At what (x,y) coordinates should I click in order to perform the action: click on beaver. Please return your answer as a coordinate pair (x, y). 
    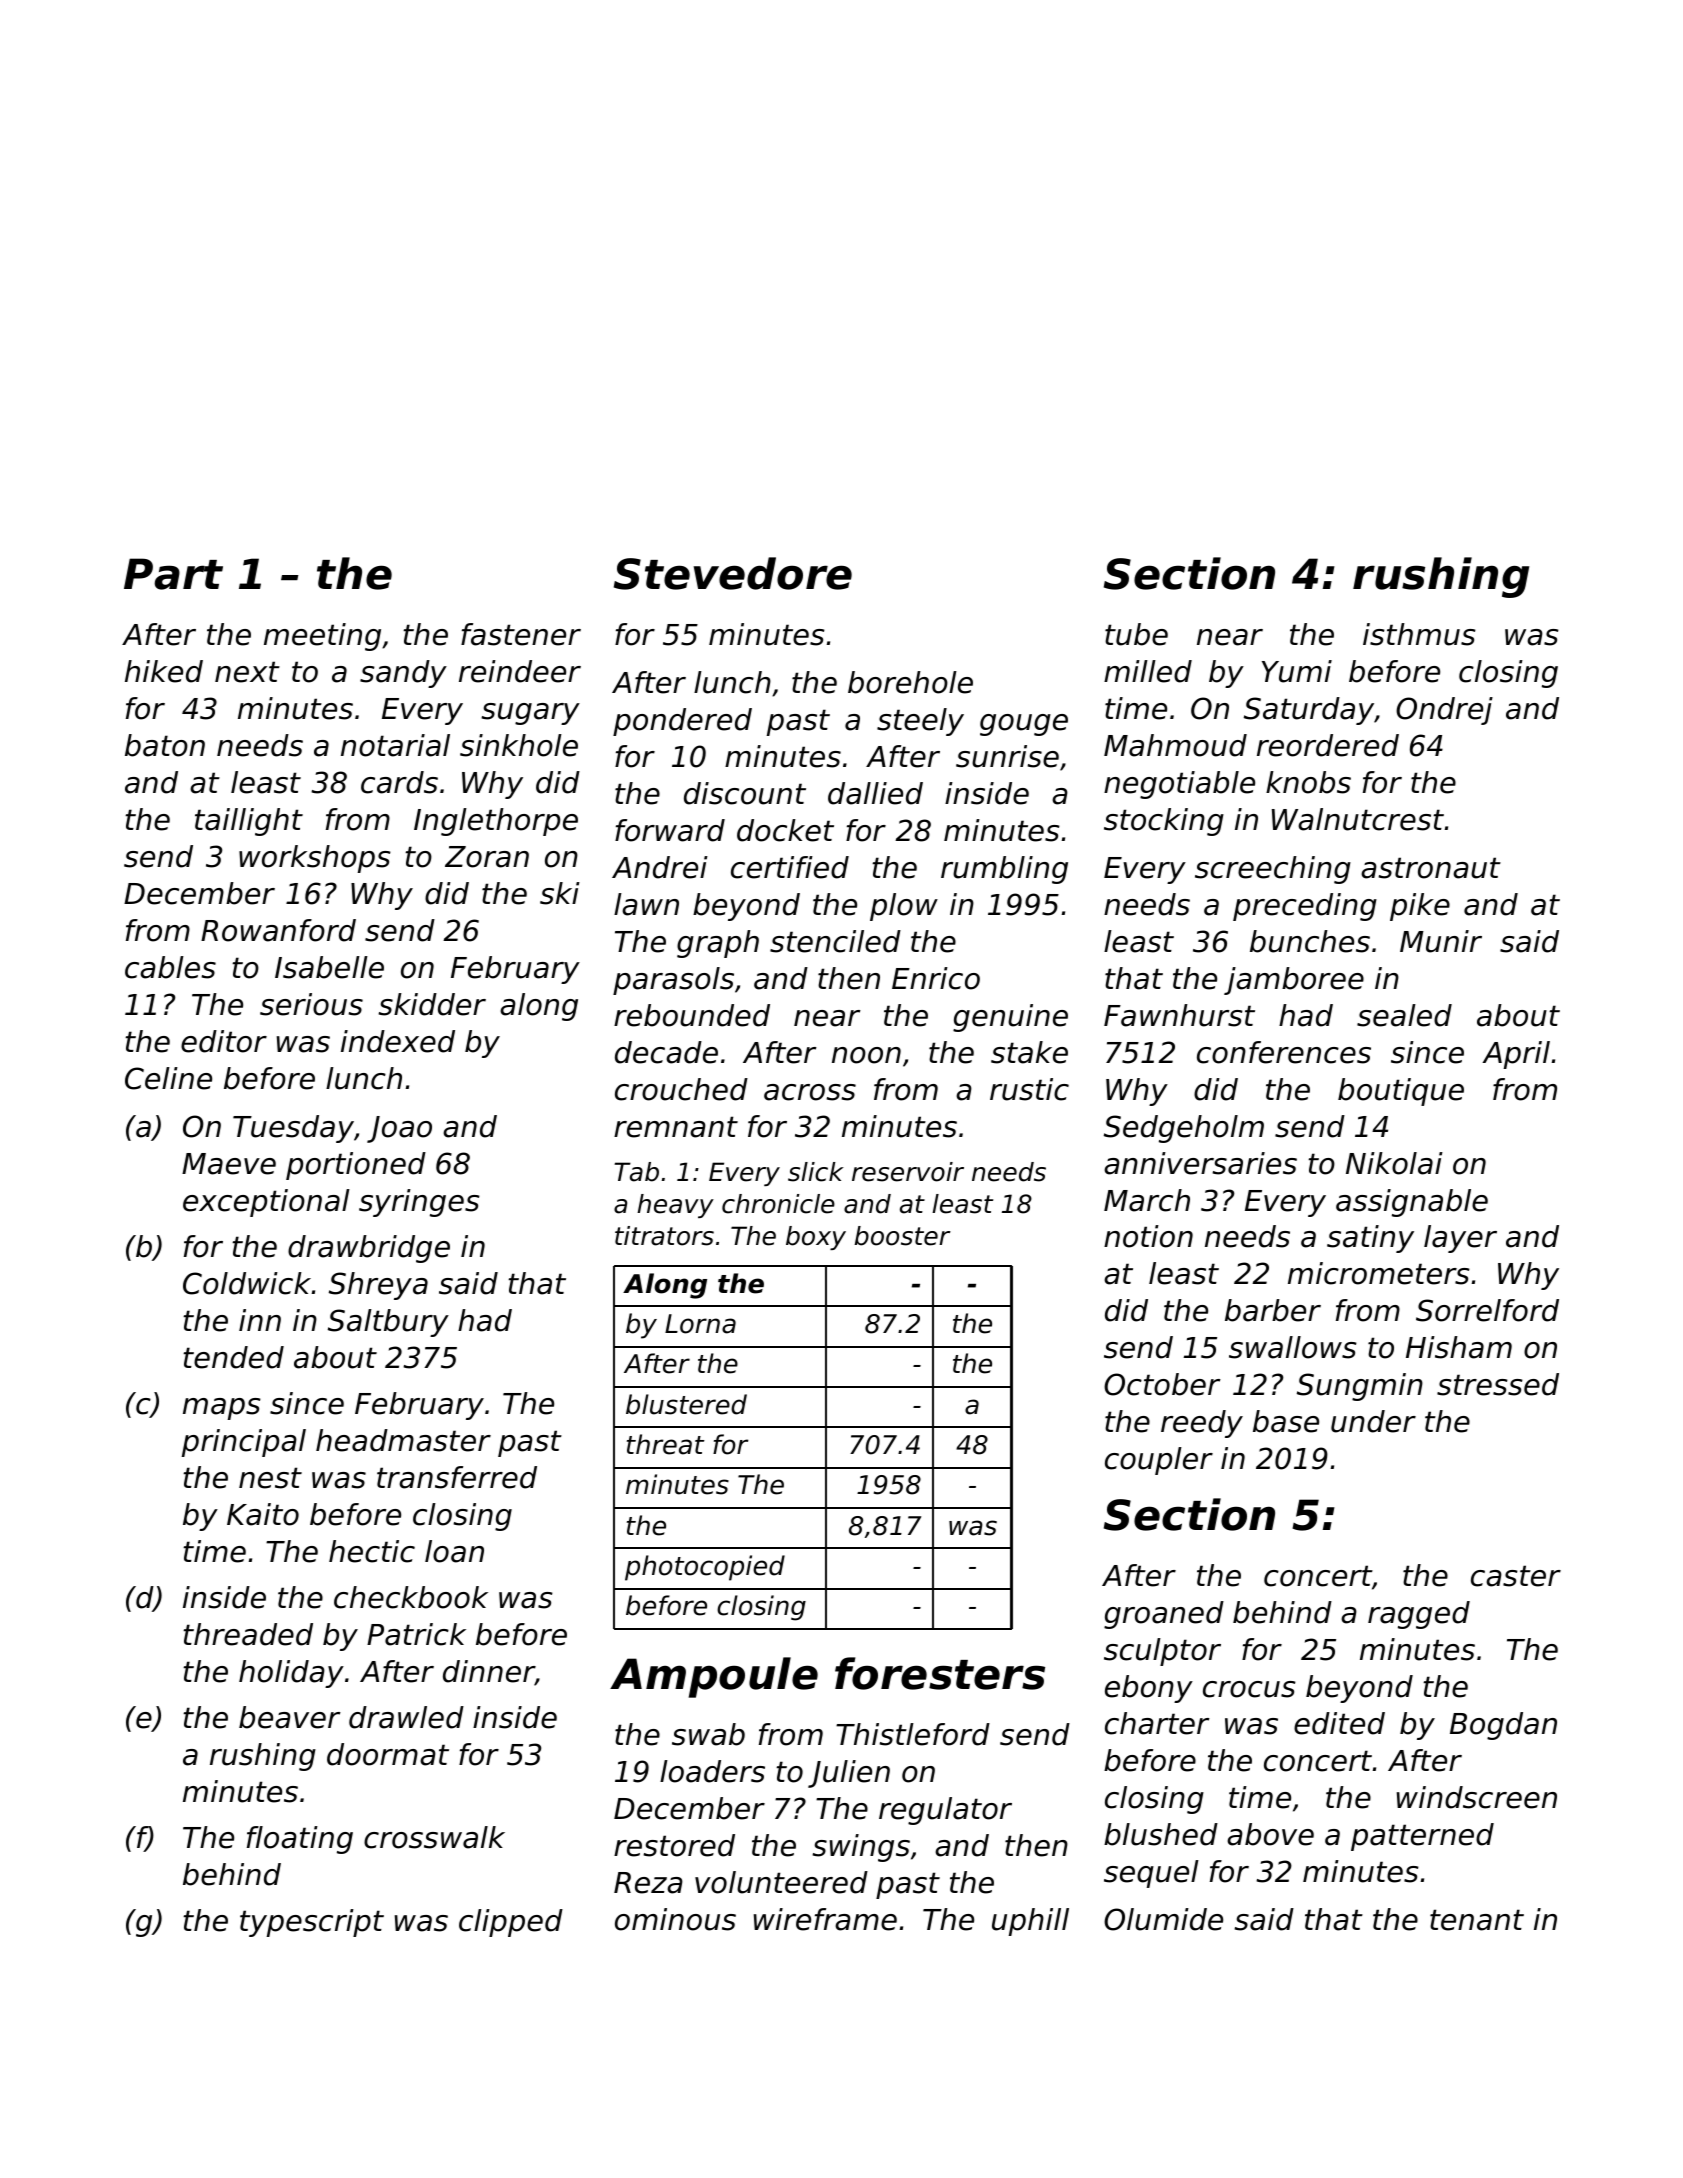
    Looking at the image, I should click on (290, 1717).
